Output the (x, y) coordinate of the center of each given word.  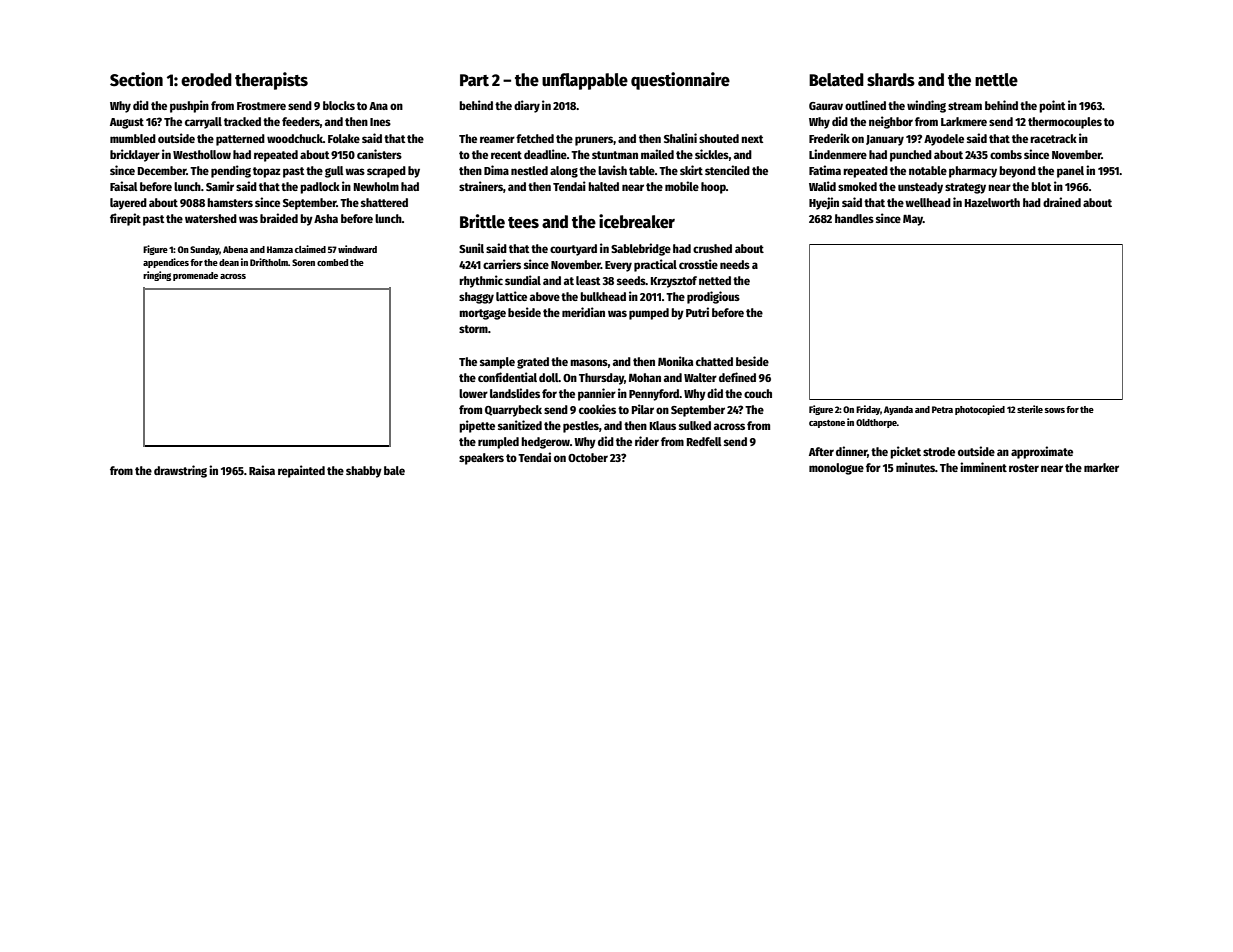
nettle (996, 80)
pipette (477, 426)
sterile (1030, 409)
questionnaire (680, 81)
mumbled (133, 138)
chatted (714, 361)
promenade (195, 276)
